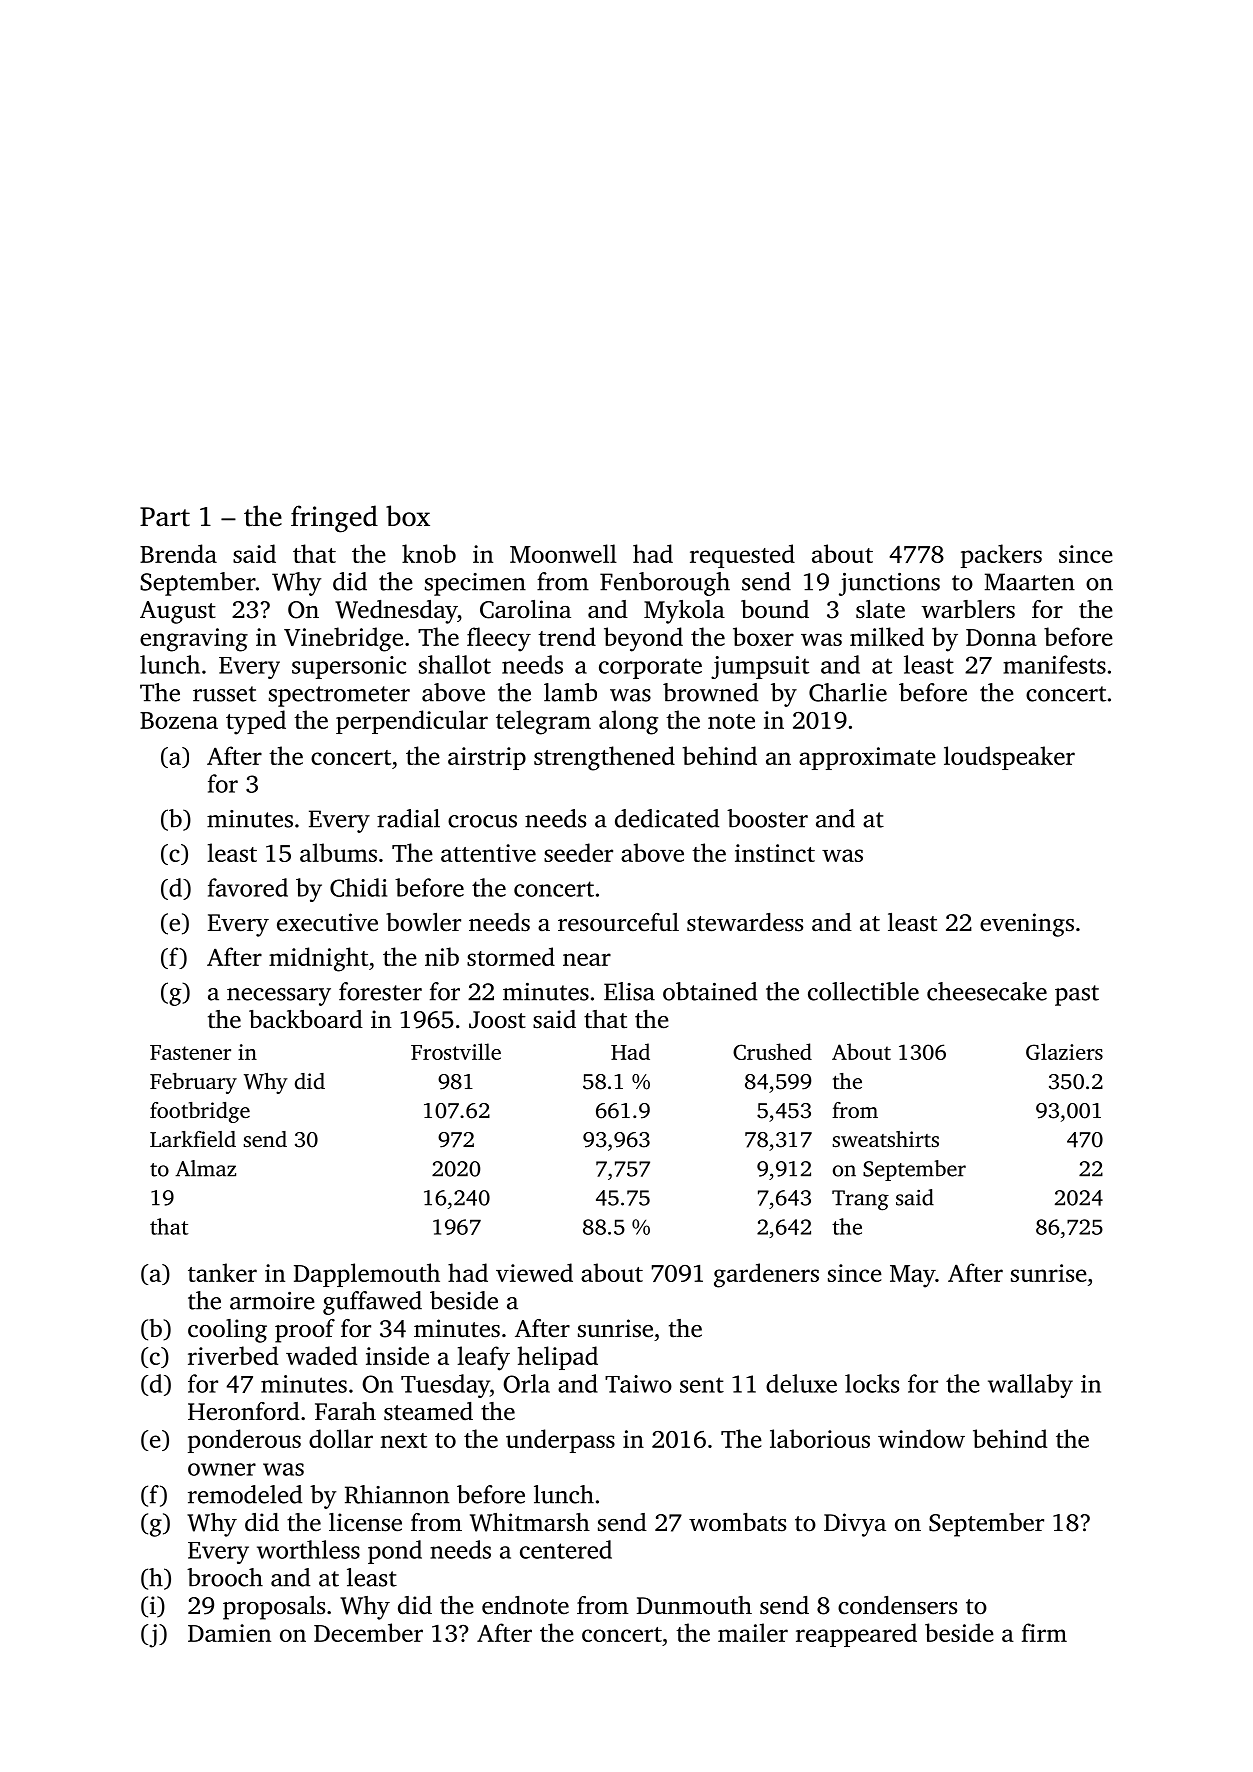 This image has height=1772, width=1253. I want to click on Moonwell, so click(563, 553).
